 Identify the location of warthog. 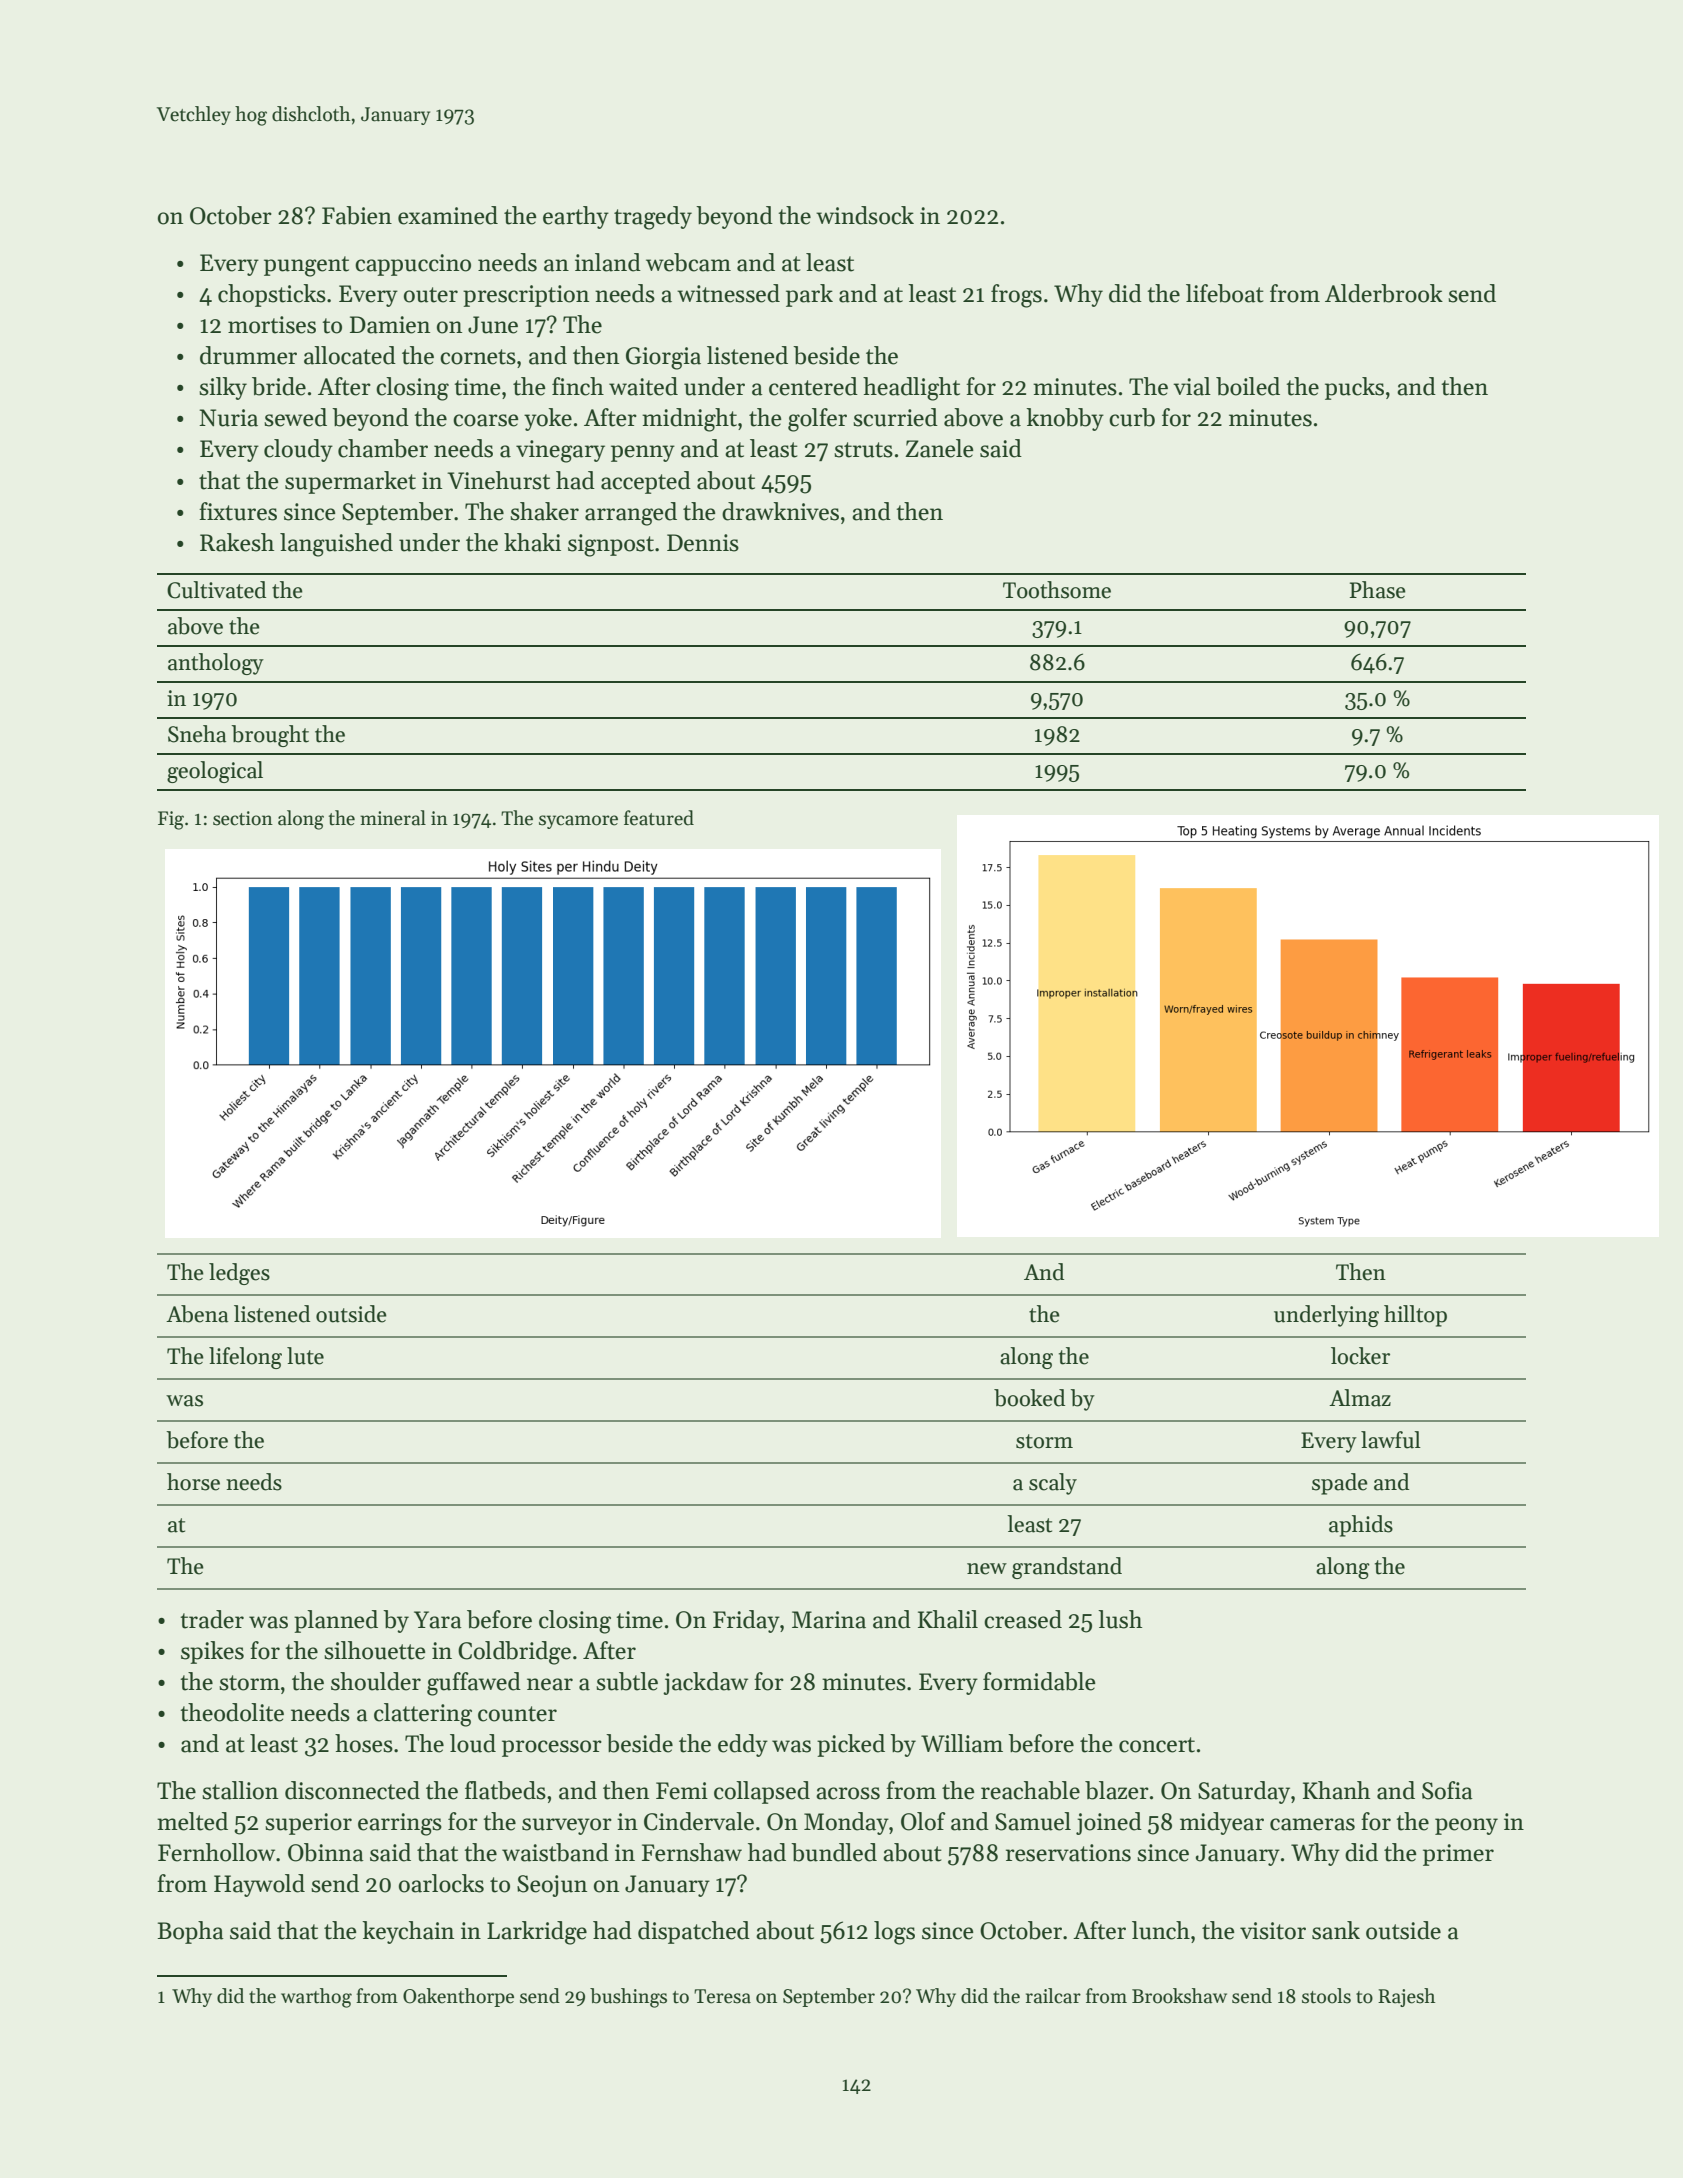
(316, 1998).
